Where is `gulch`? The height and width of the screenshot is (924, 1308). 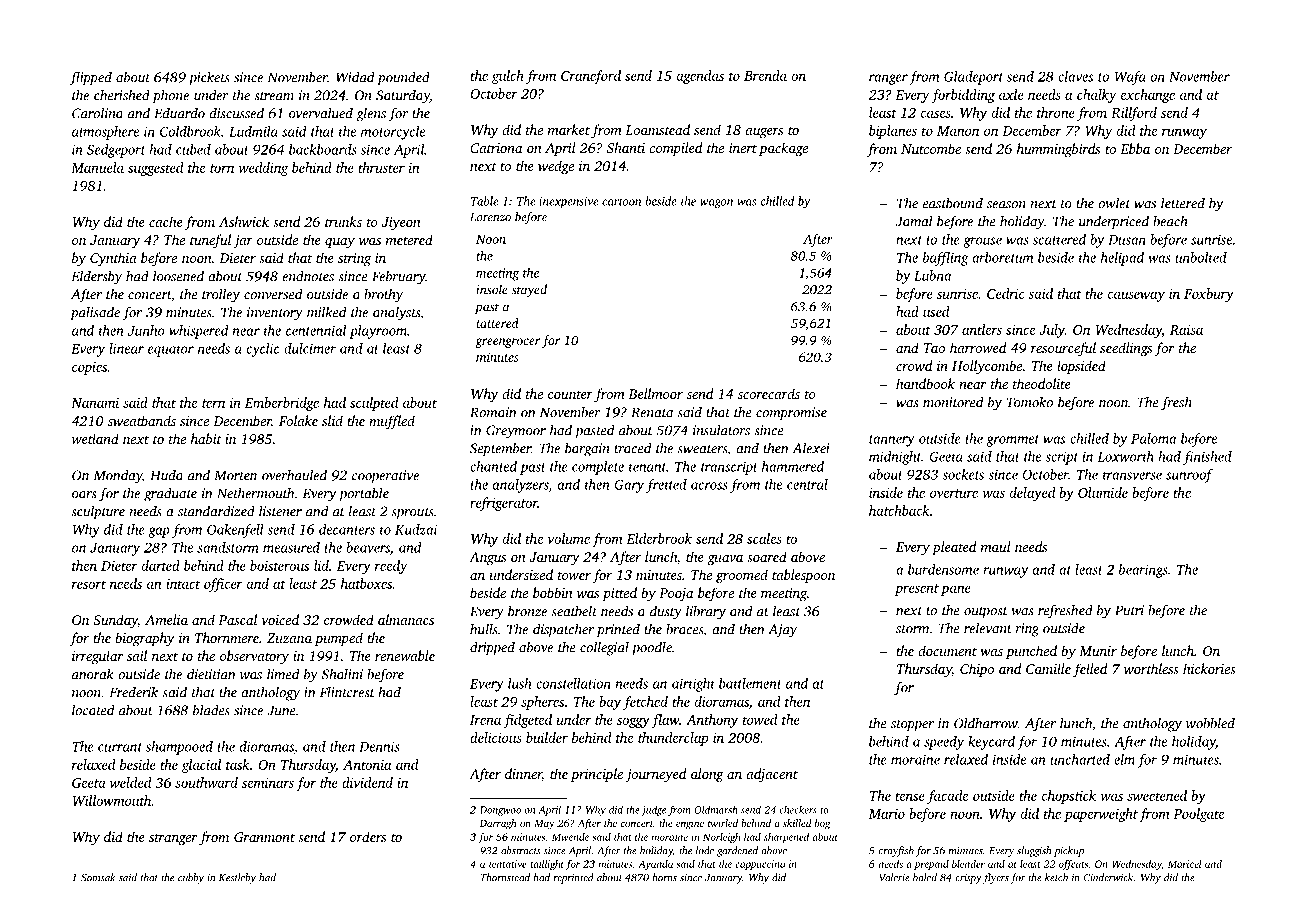
gulch is located at coordinates (508, 77).
